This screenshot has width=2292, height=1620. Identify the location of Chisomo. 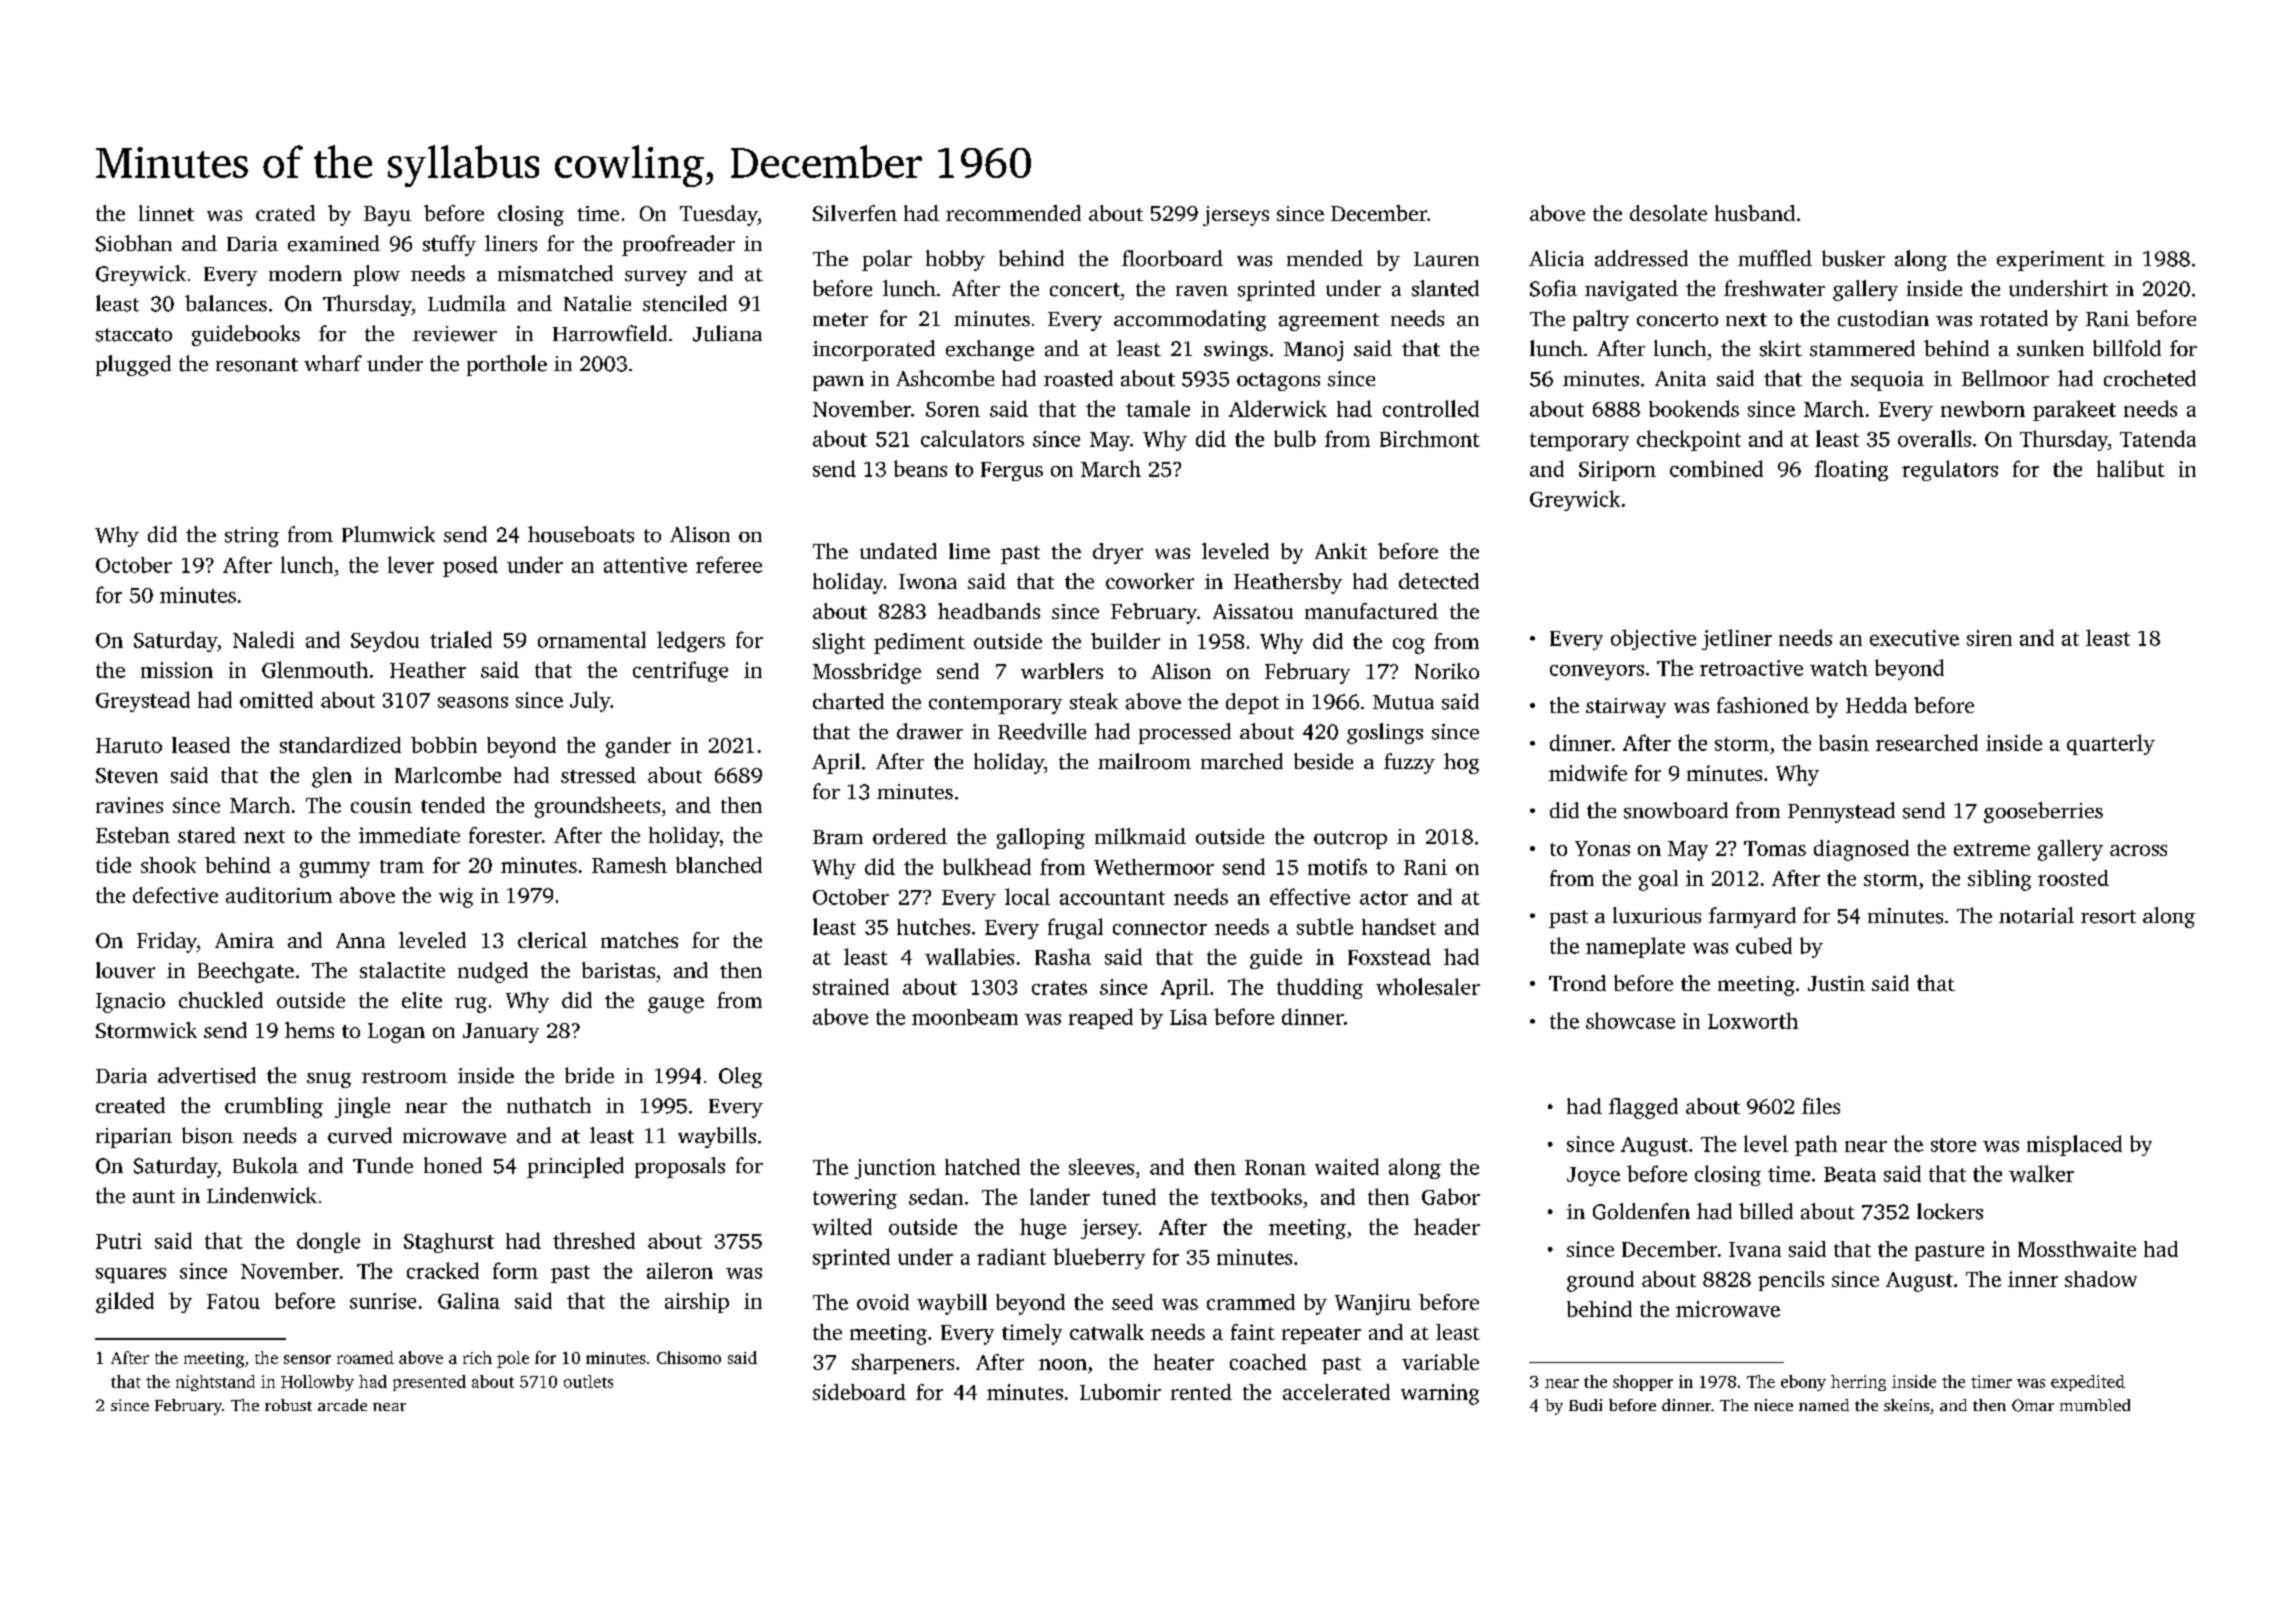
(689, 1357).
